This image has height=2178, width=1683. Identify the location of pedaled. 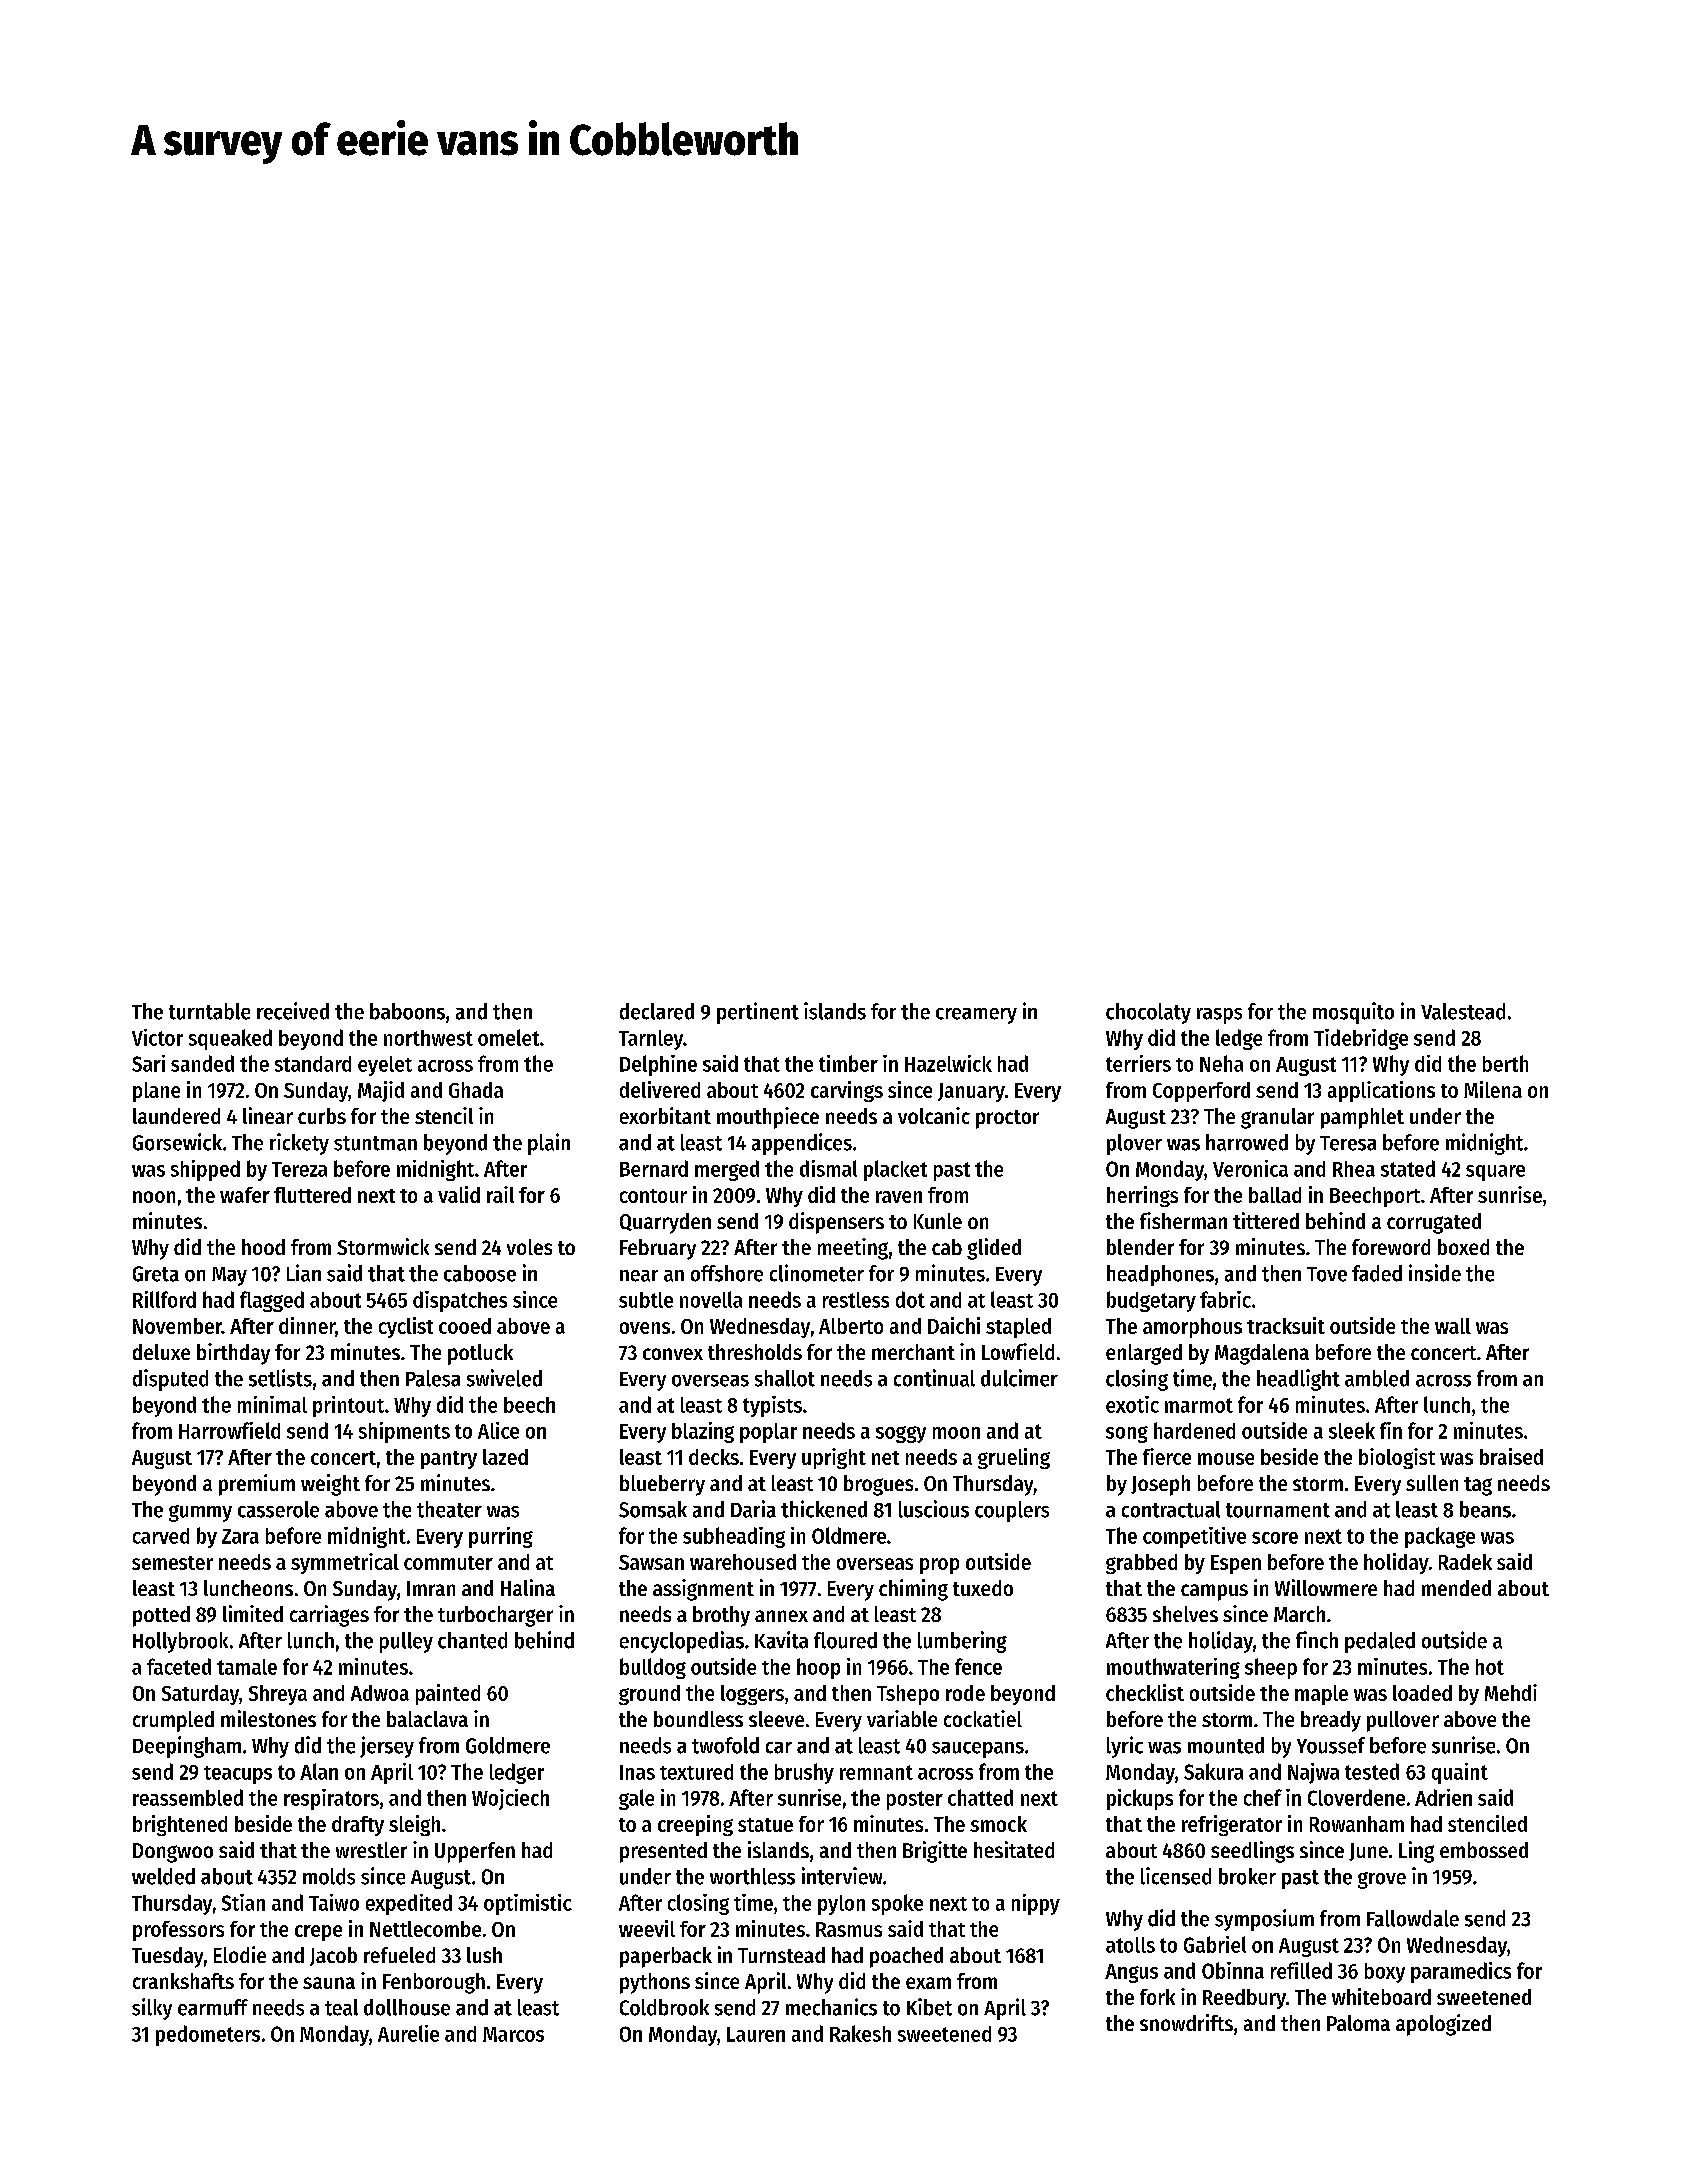
(1380, 1642).
